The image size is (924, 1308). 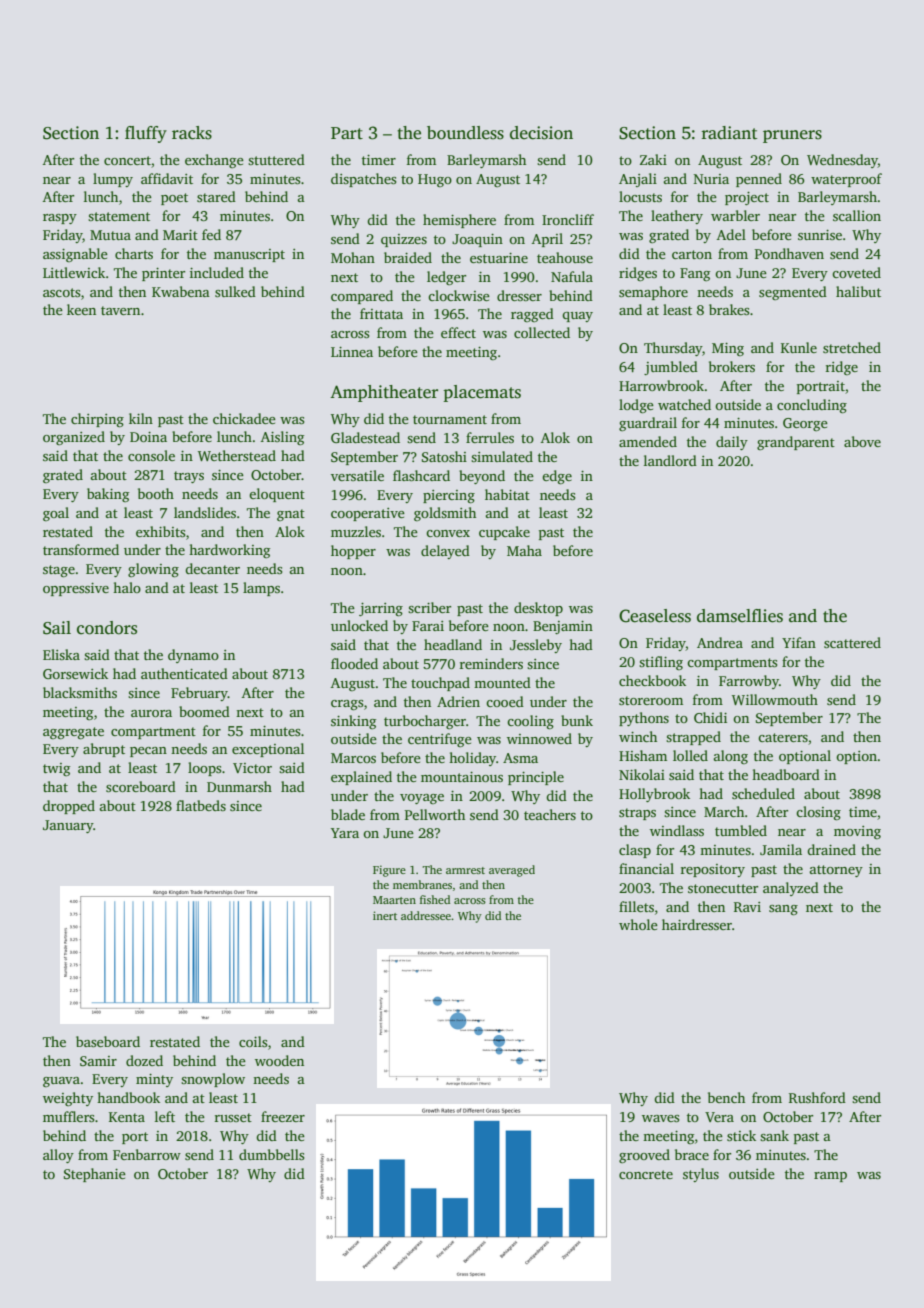 What do you see at coordinates (462, 777) in the page?
I see `mountainous` at bounding box center [462, 777].
